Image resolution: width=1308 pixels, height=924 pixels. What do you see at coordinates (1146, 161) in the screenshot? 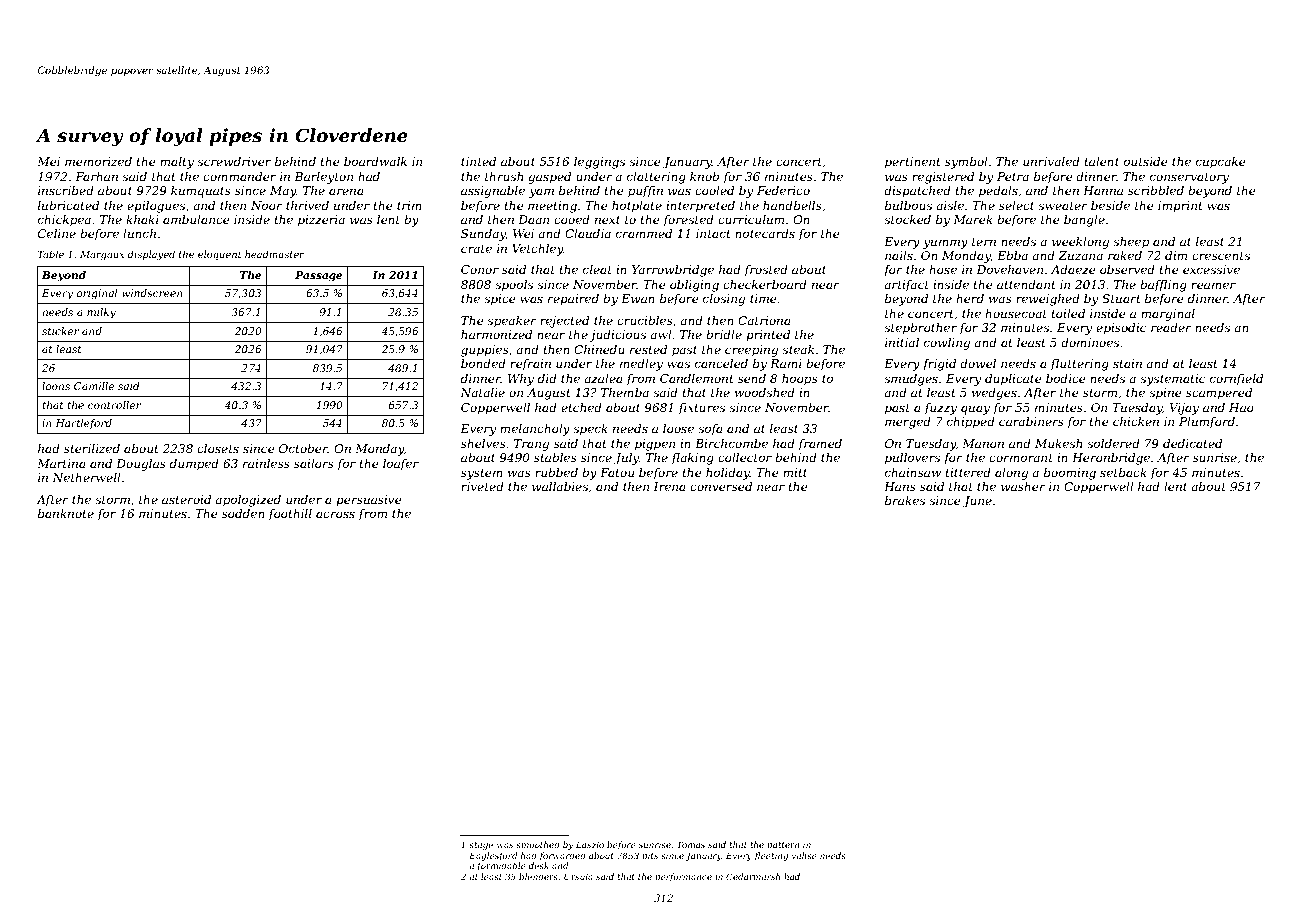
I see `outside` at bounding box center [1146, 161].
